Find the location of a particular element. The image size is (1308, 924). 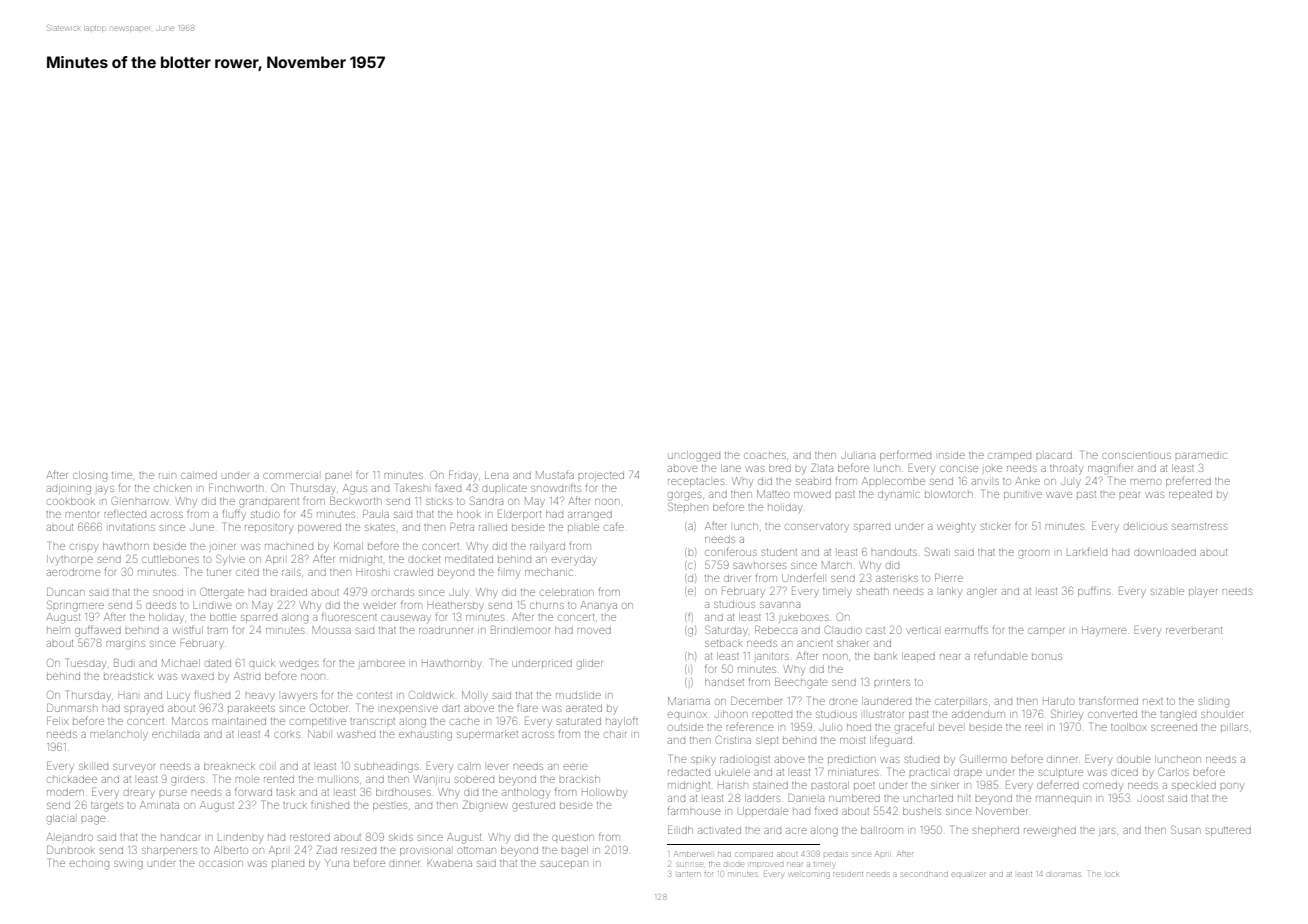

bottle is located at coordinates (223, 617).
